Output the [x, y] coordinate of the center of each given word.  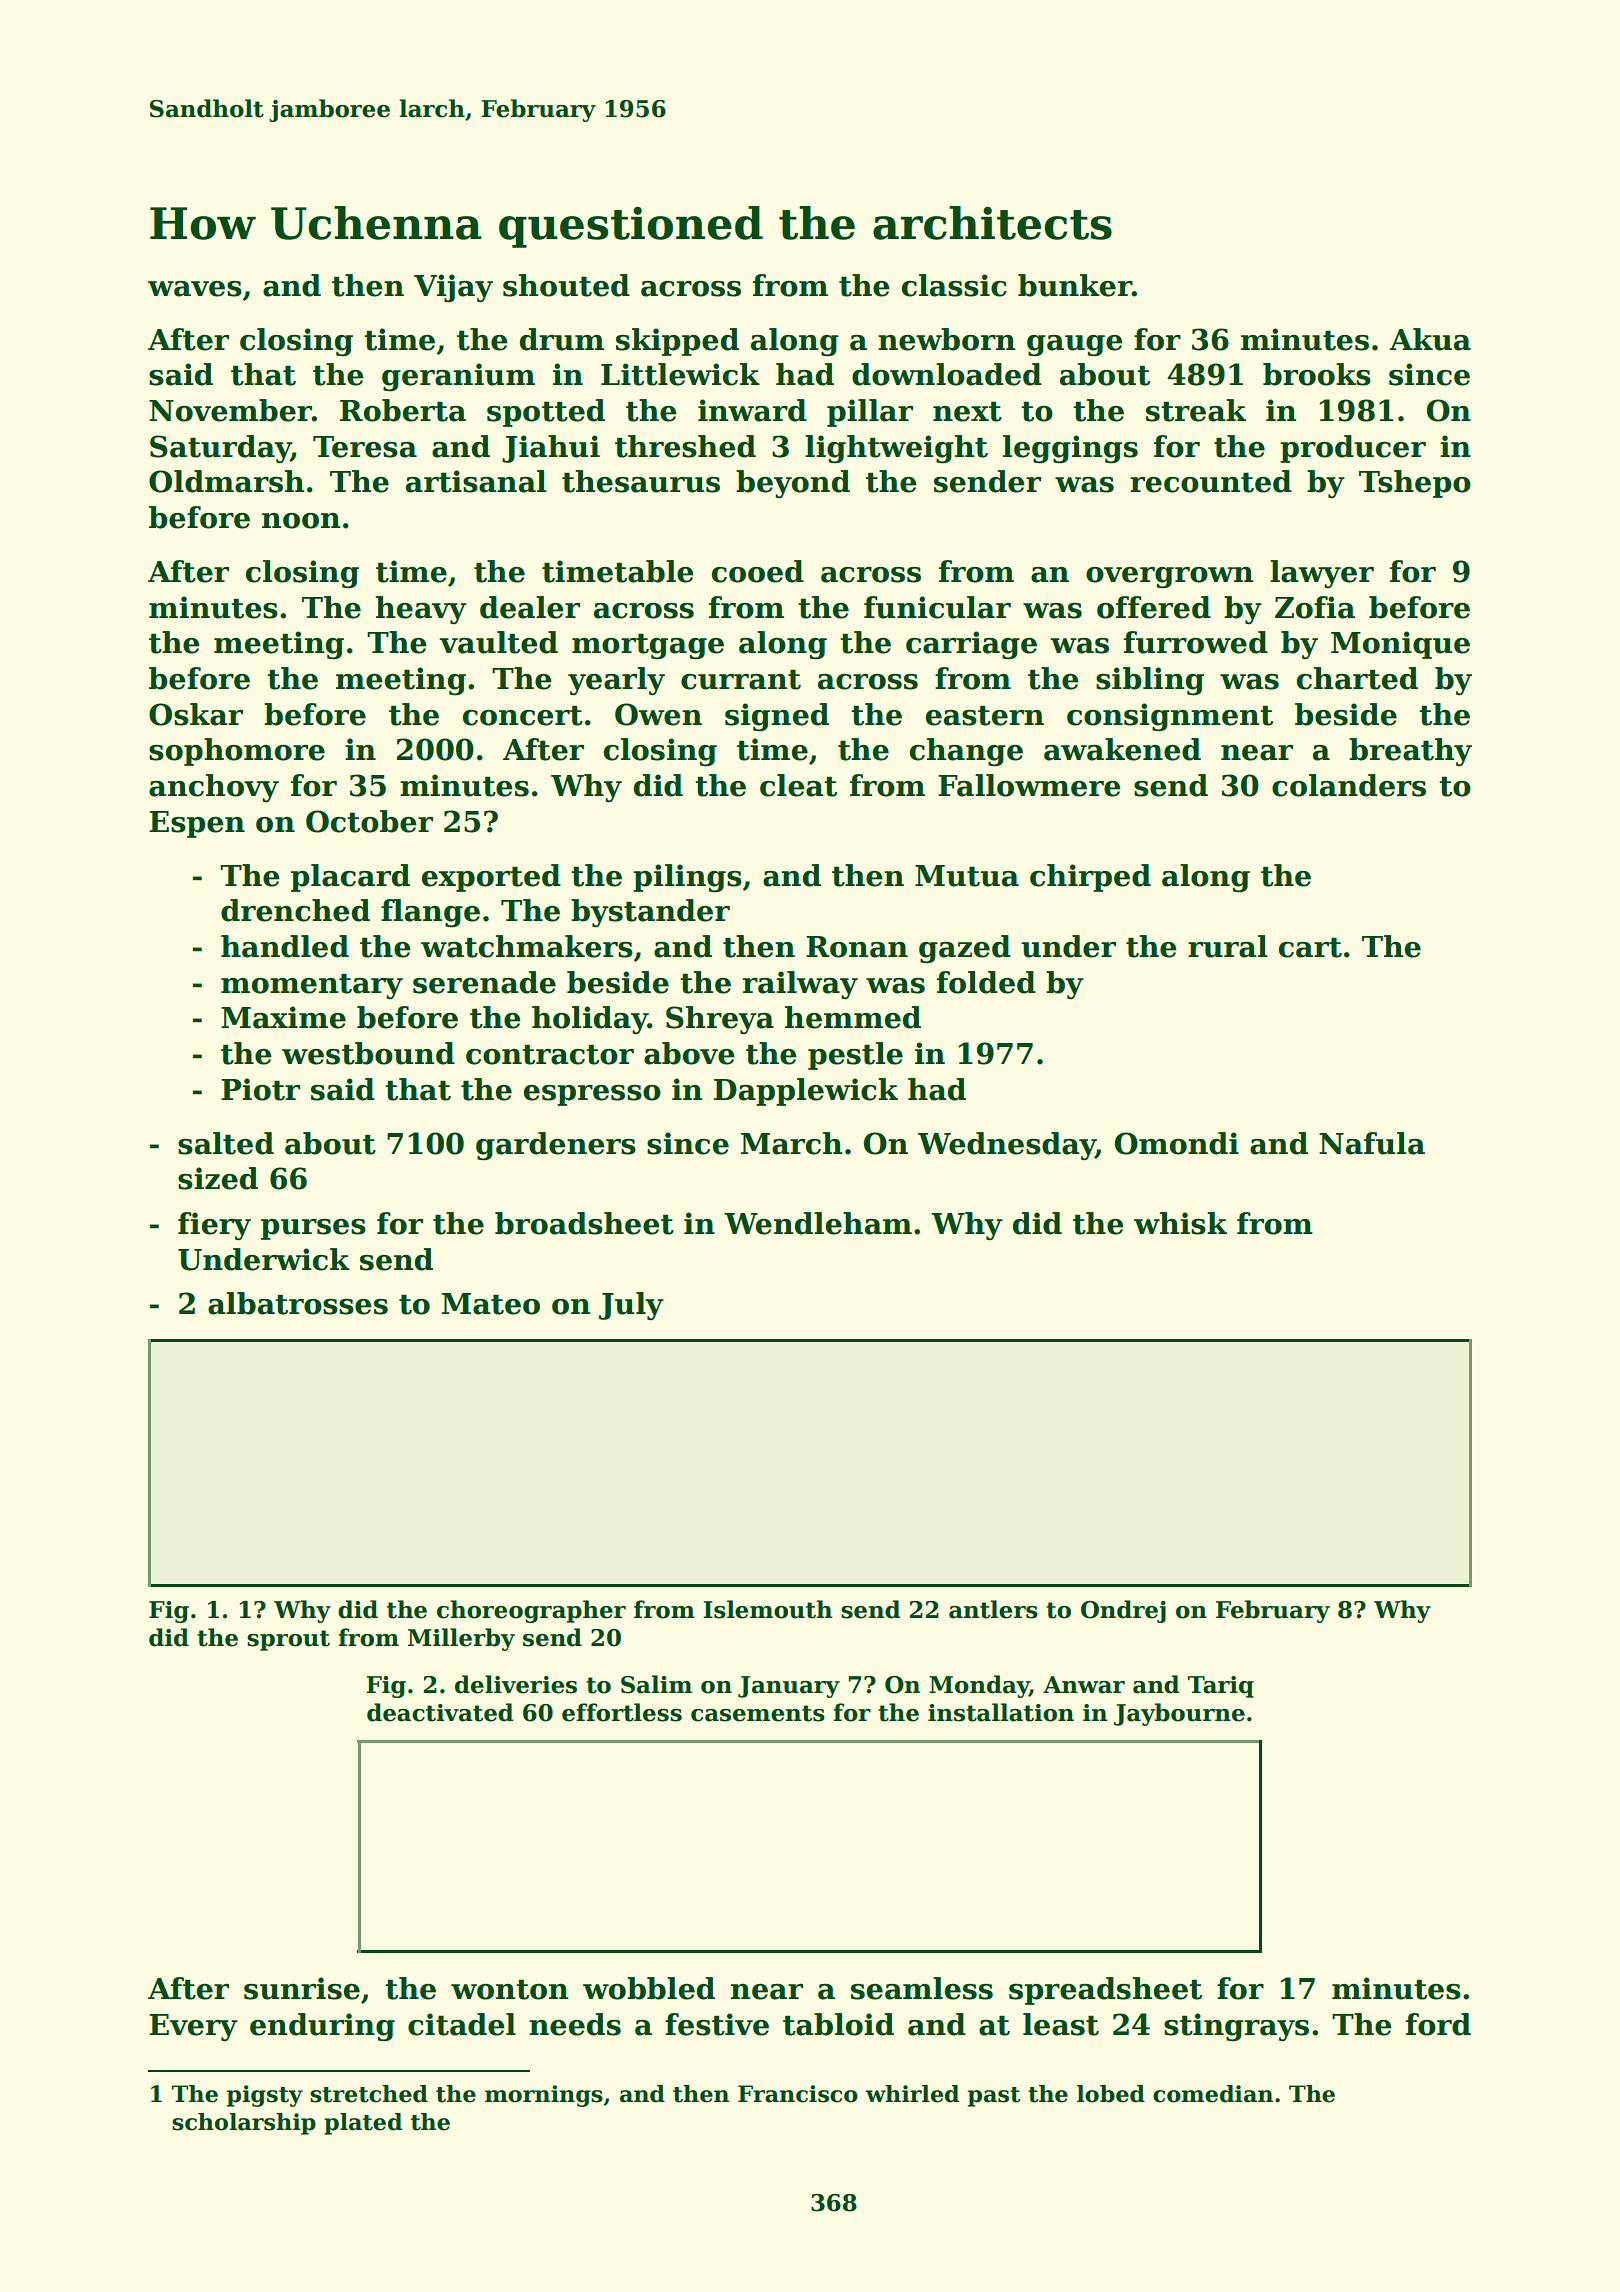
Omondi [1177, 1143]
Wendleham [818, 1223]
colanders [1349, 785]
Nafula [1372, 1143]
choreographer [531, 1611]
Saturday [220, 449]
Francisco [798, 2094]
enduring [322, 2027]
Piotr [260, 1089]
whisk [1180, 1223]
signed [777, 717]
